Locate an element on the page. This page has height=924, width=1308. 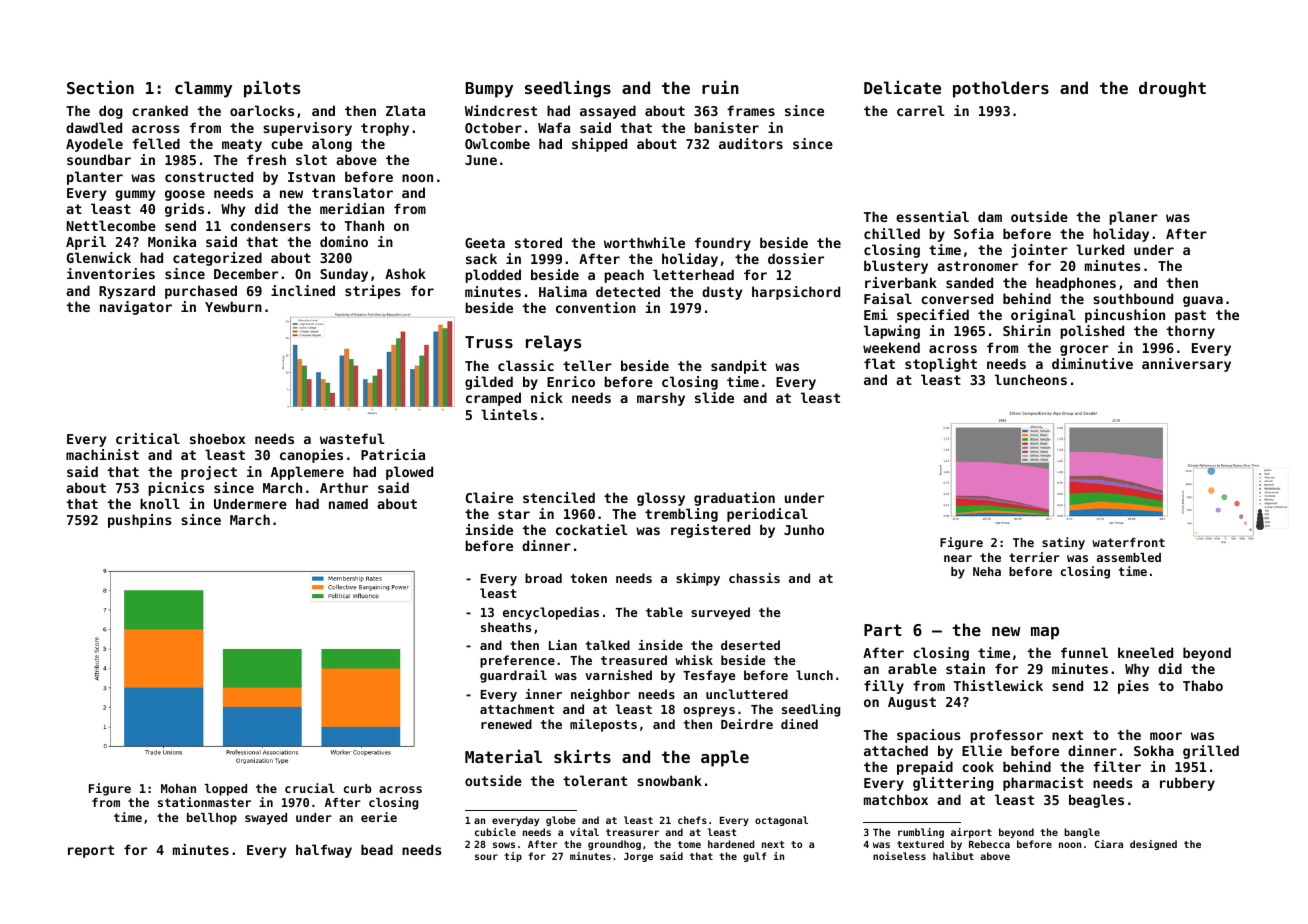
skirts is located at coordinates (582, 756).
